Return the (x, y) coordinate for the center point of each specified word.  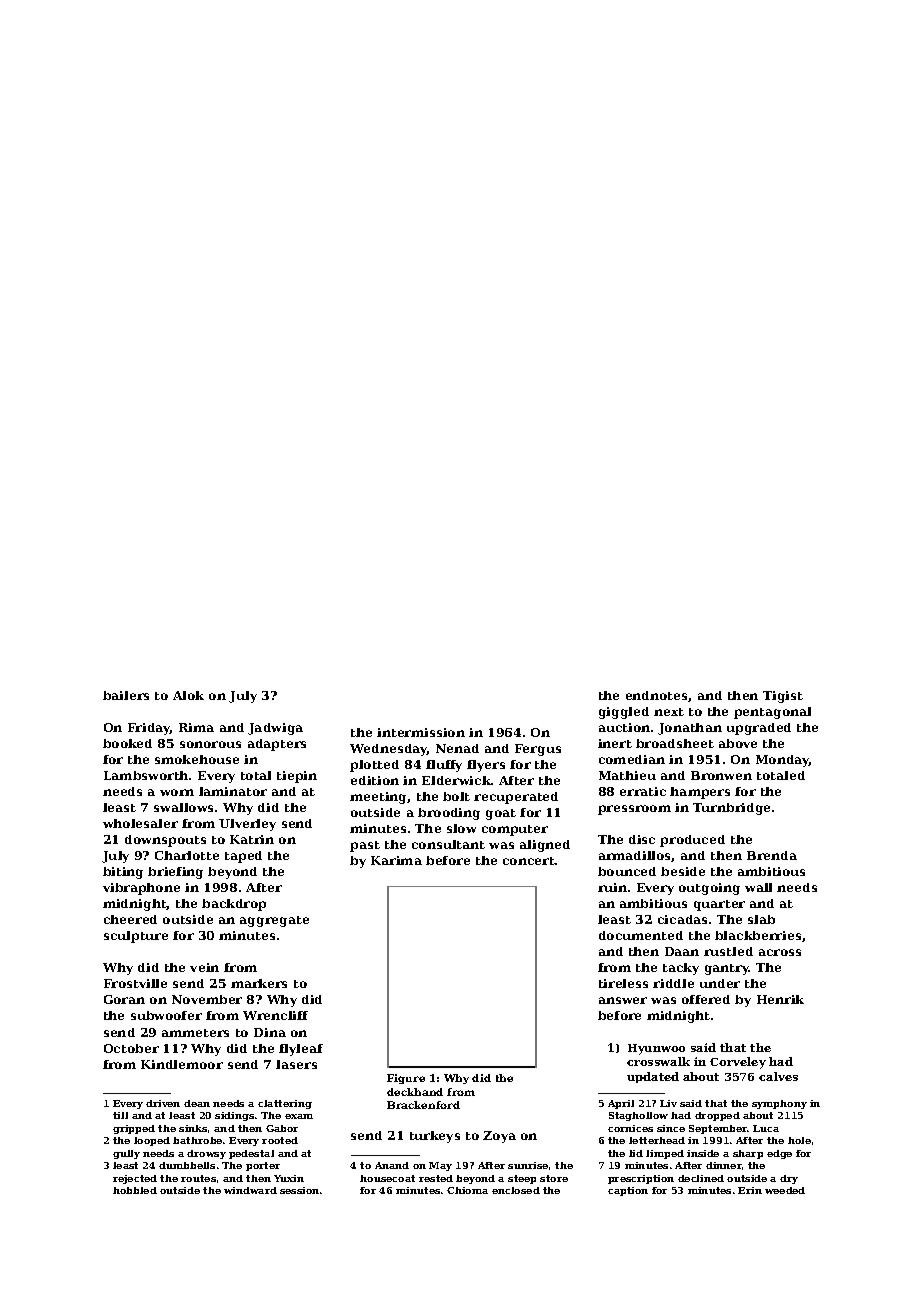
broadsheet (675, 743)
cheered (130, 919)
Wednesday (389, 750)
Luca (766, 1128)
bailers (126, 695)
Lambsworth (146, 775)
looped (152, 1141)
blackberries (758, 935)
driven (163, 1103)
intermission (421, 732)
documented (641, 935)
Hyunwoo (656, 1049)
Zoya (499, 1137)
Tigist (783, 697)
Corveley (738, 1063)
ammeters (195, 1033)
